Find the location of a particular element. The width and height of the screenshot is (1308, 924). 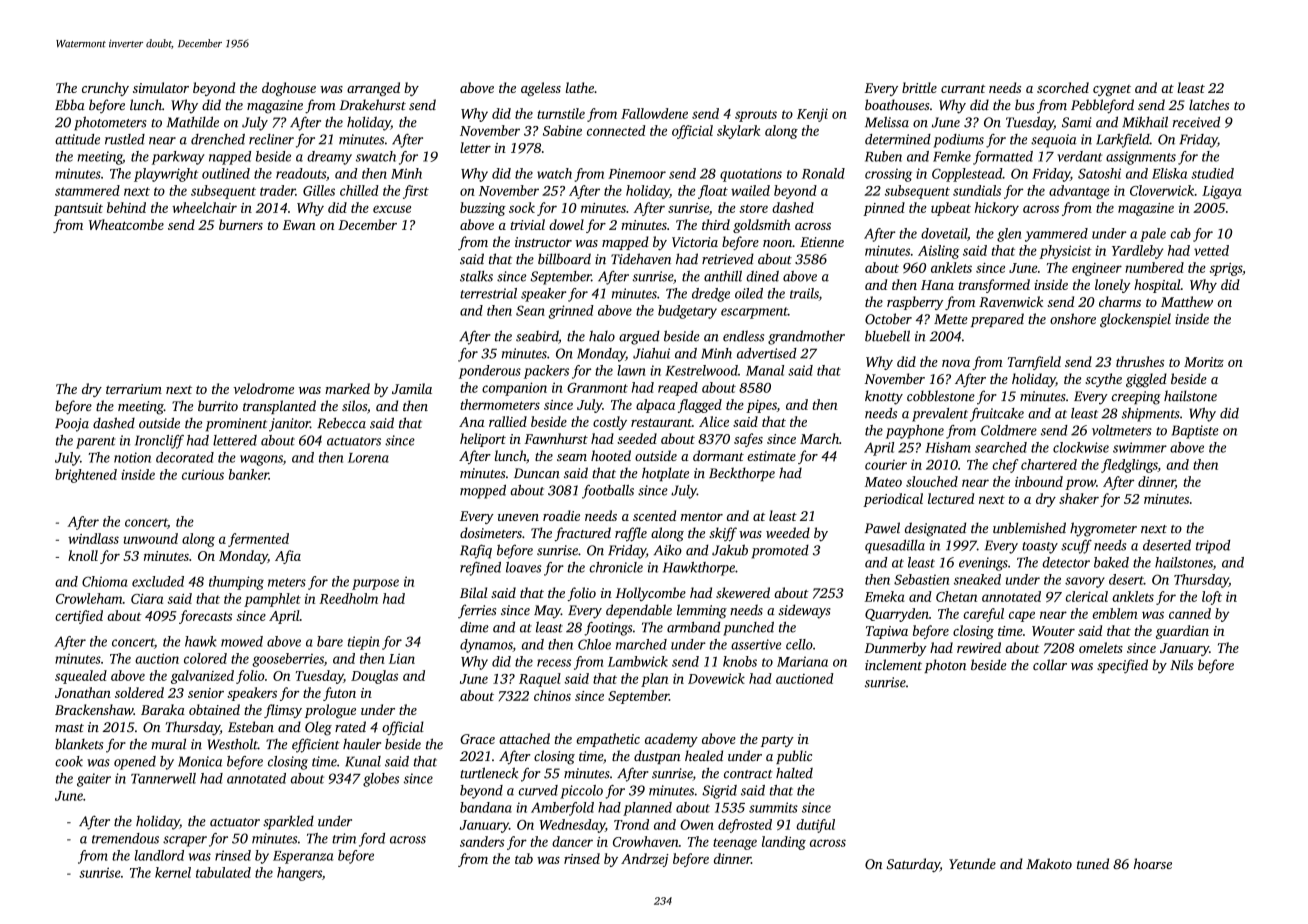

specified is located at coordinates (1122, 666).
